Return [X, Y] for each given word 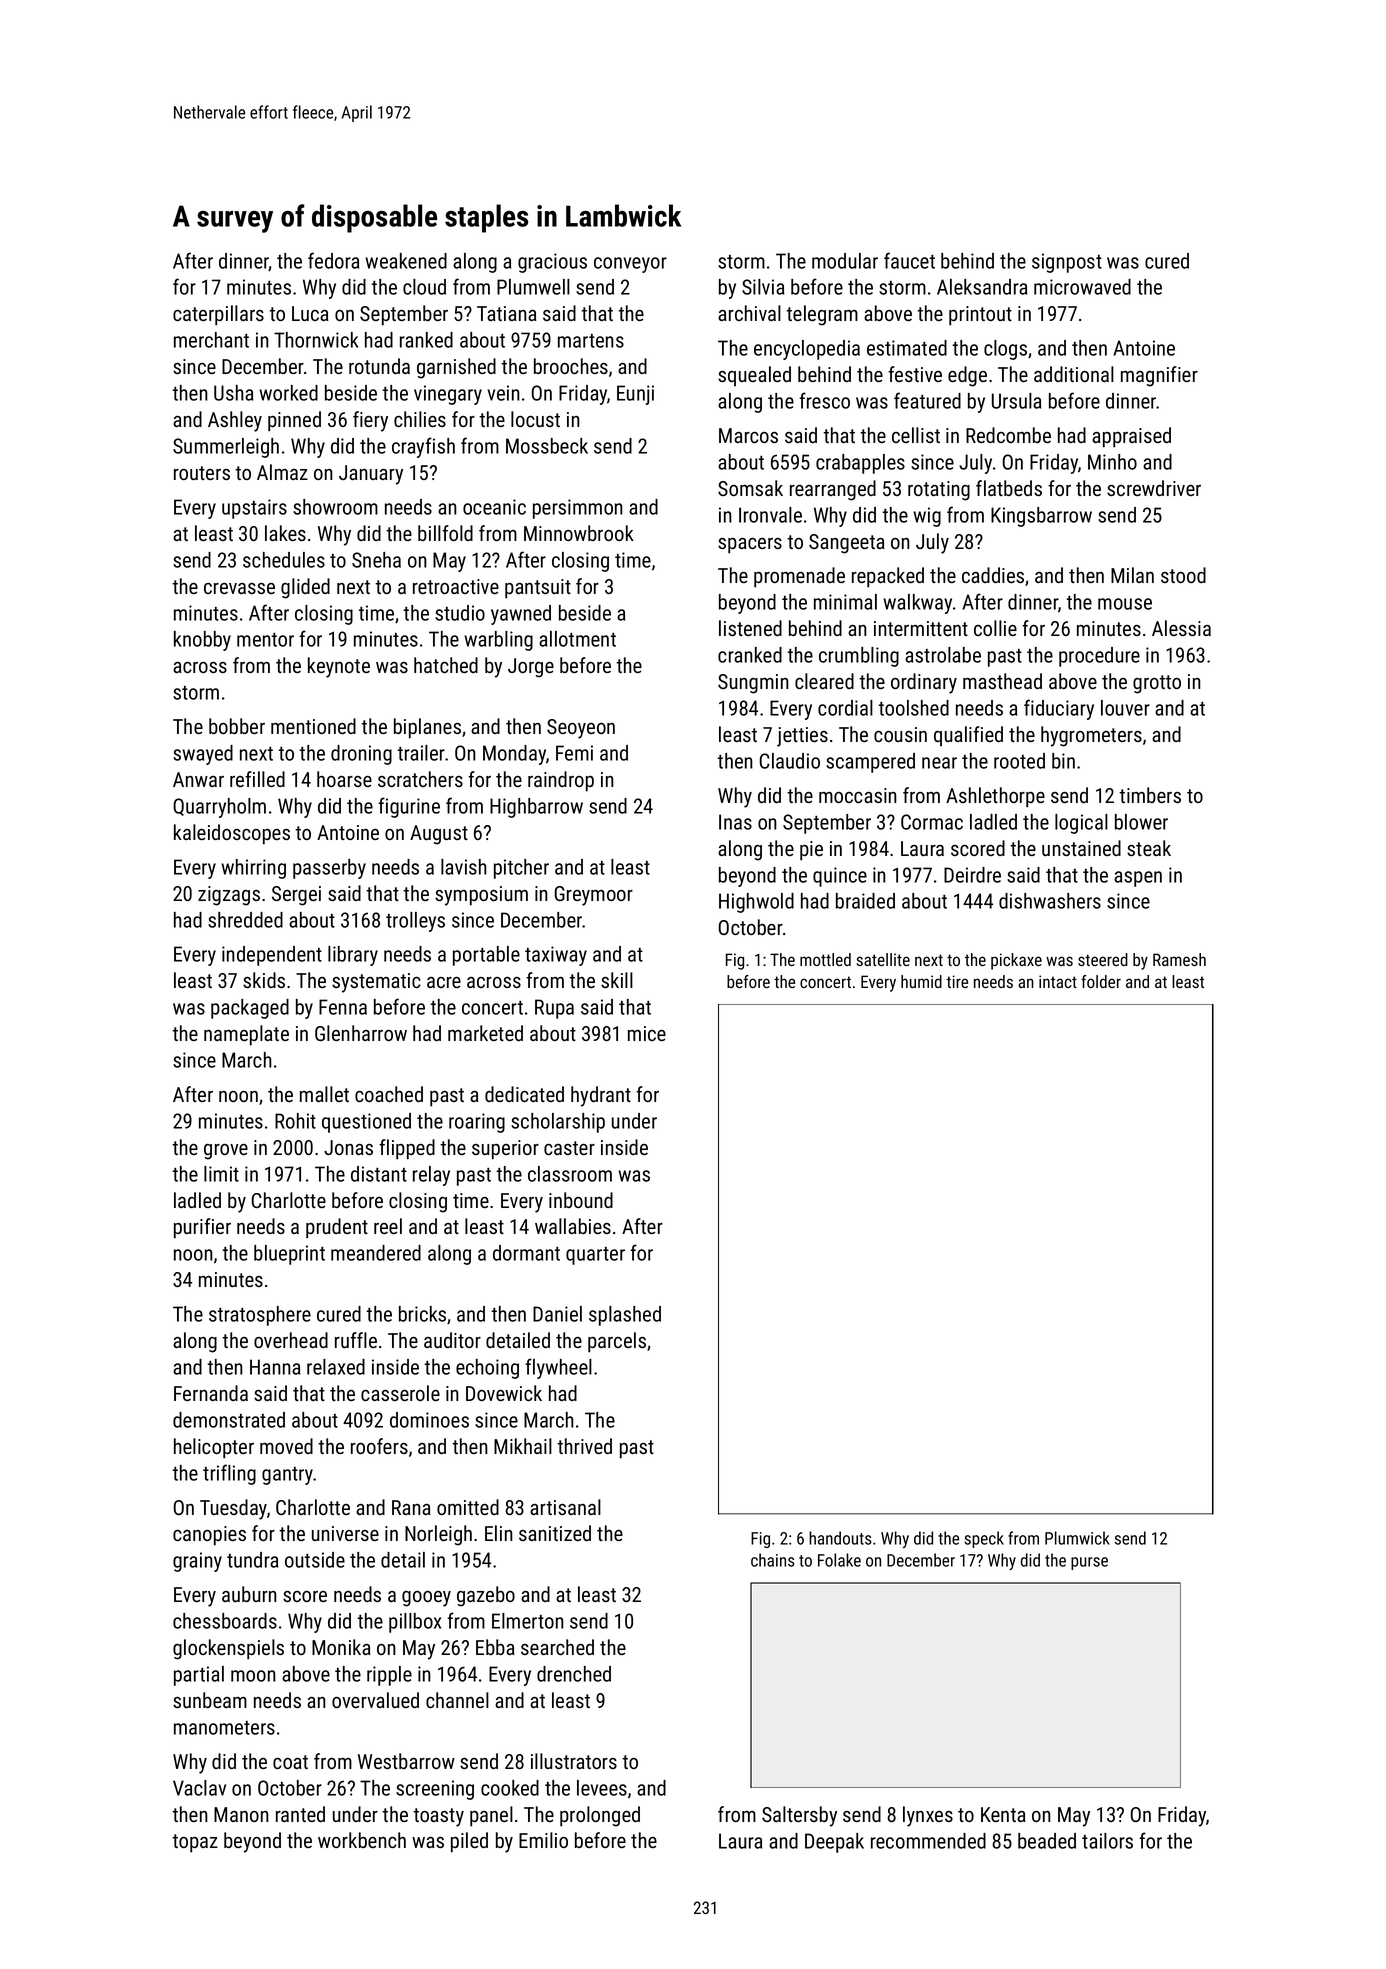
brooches [571, 366]
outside [315, 1560]
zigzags [229, 896]
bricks [422, 1314]
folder [1101, 981]
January [371, 475]
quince [840, 877]
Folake [839, 1560]
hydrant [601, 1096]
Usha [233, 393]
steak [1149, 848]
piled [469, 1842]
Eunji [635, 395]
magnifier [1159, 376]
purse [1089, 1563]
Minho [1112, 462]
